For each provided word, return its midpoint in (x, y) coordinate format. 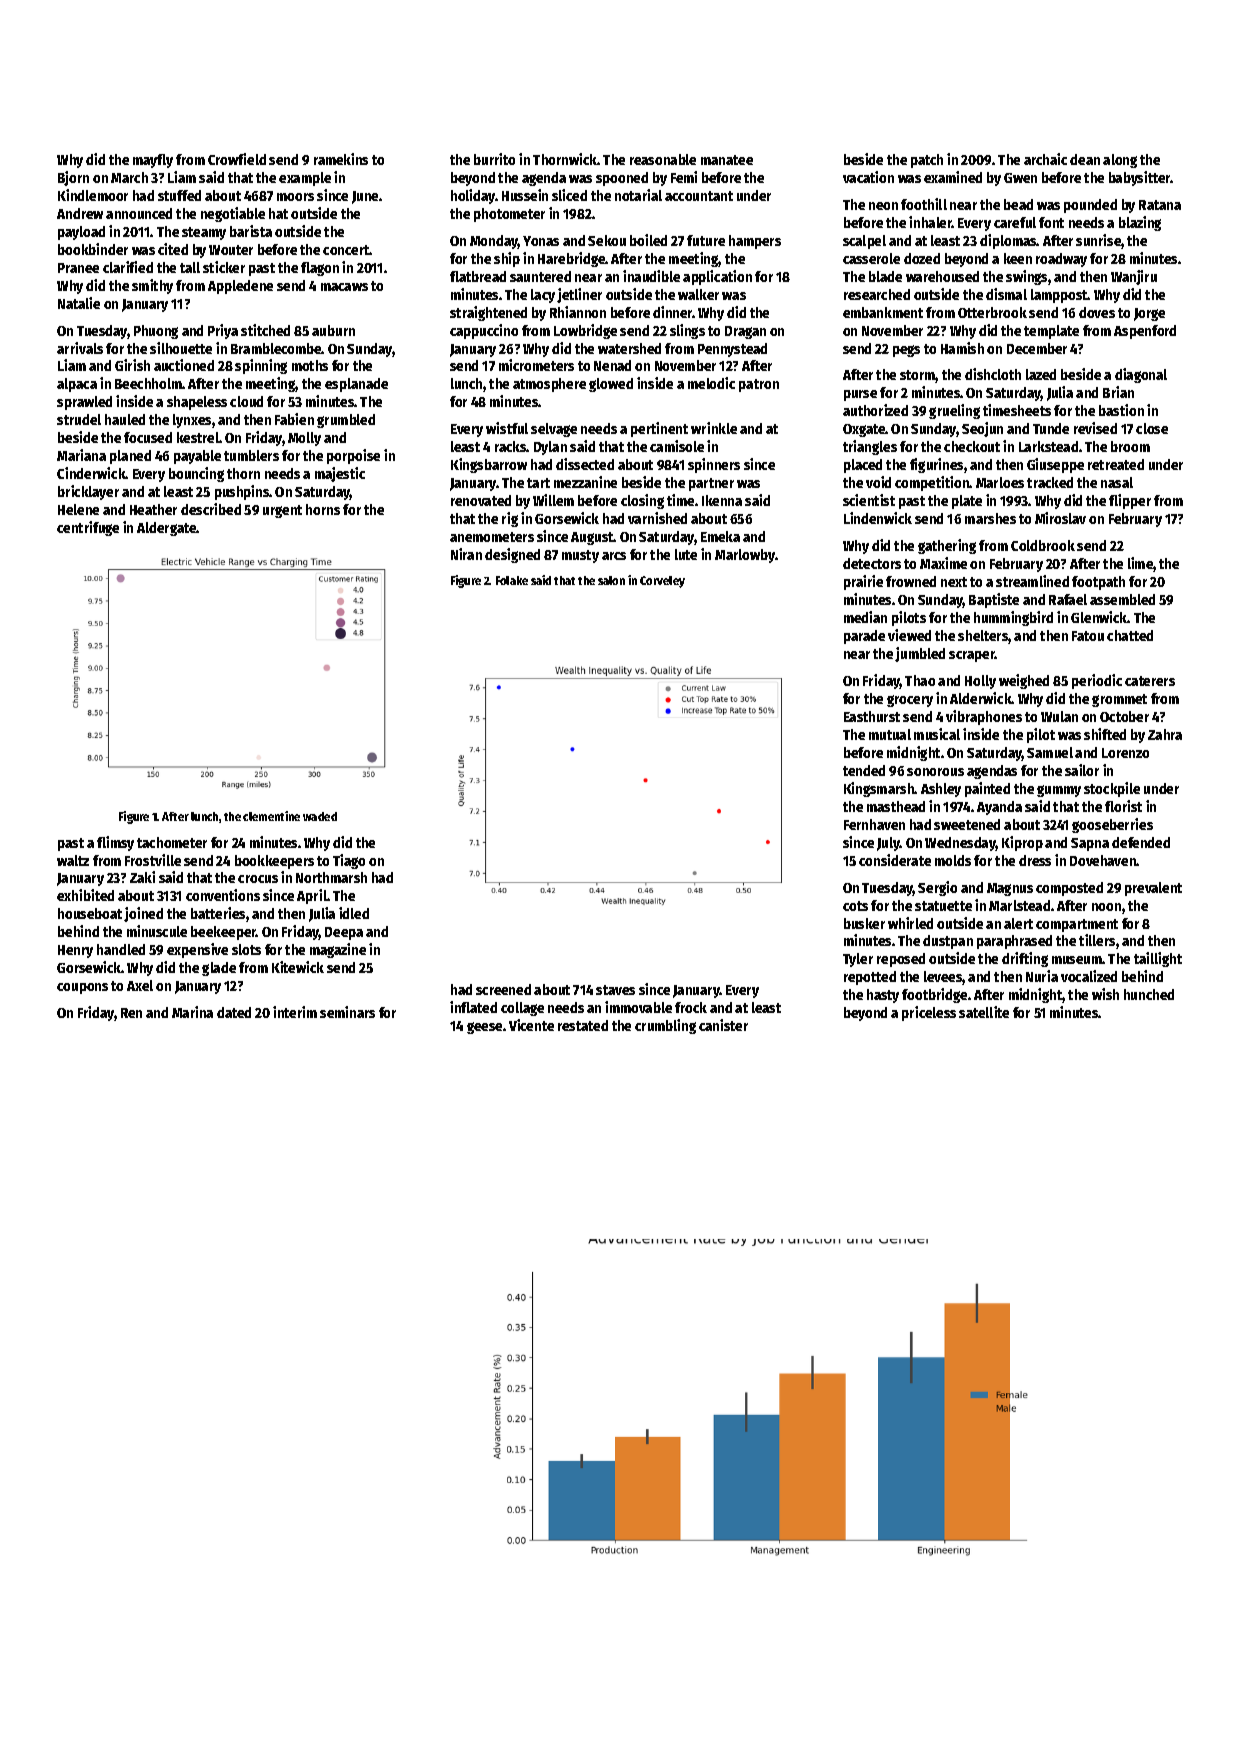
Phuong (156, 332)
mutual (890, 734)
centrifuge (88, 528)
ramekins (341, 159)
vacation (868, 177)
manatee (727, 160)
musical (937, 734)
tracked (1050, 482)
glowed (611, 385)
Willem (553, 500)
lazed (1041, 374)
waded (320, 816)
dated (234, 1012)
